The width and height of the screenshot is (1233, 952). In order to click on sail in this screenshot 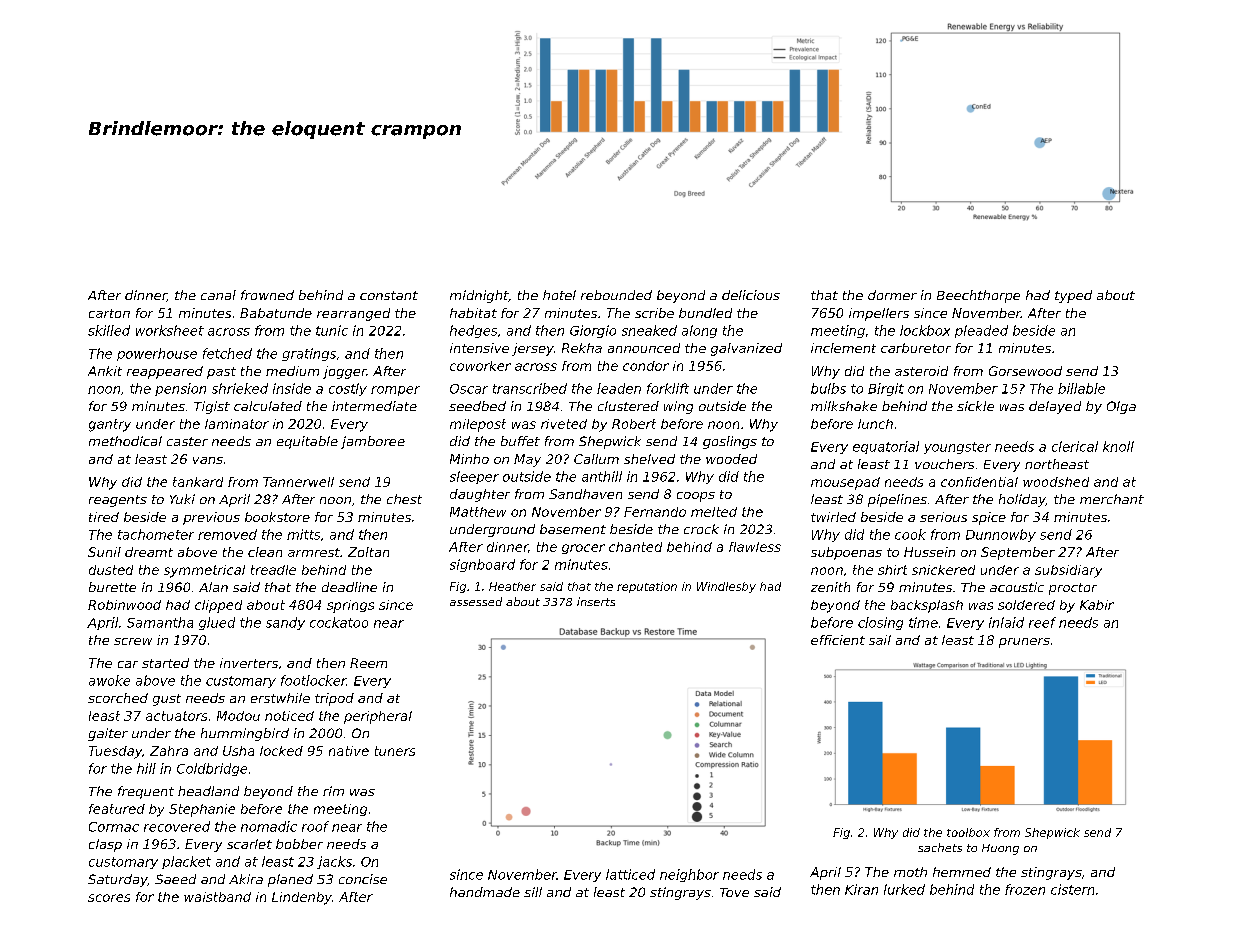, I will do `click(880, 640)`.
